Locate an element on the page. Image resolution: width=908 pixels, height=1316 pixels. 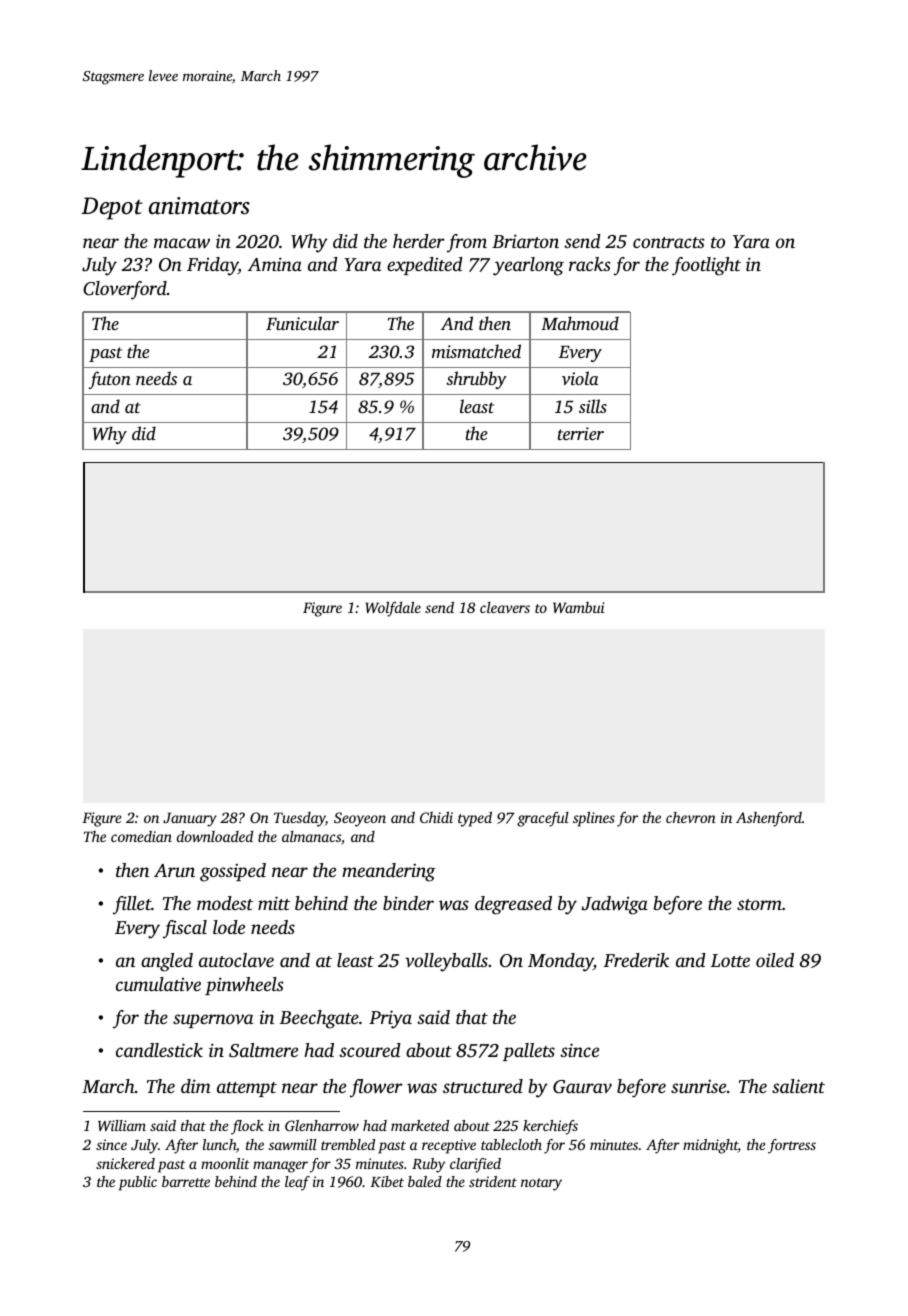
chevron is located at coordinates (691, 817).
